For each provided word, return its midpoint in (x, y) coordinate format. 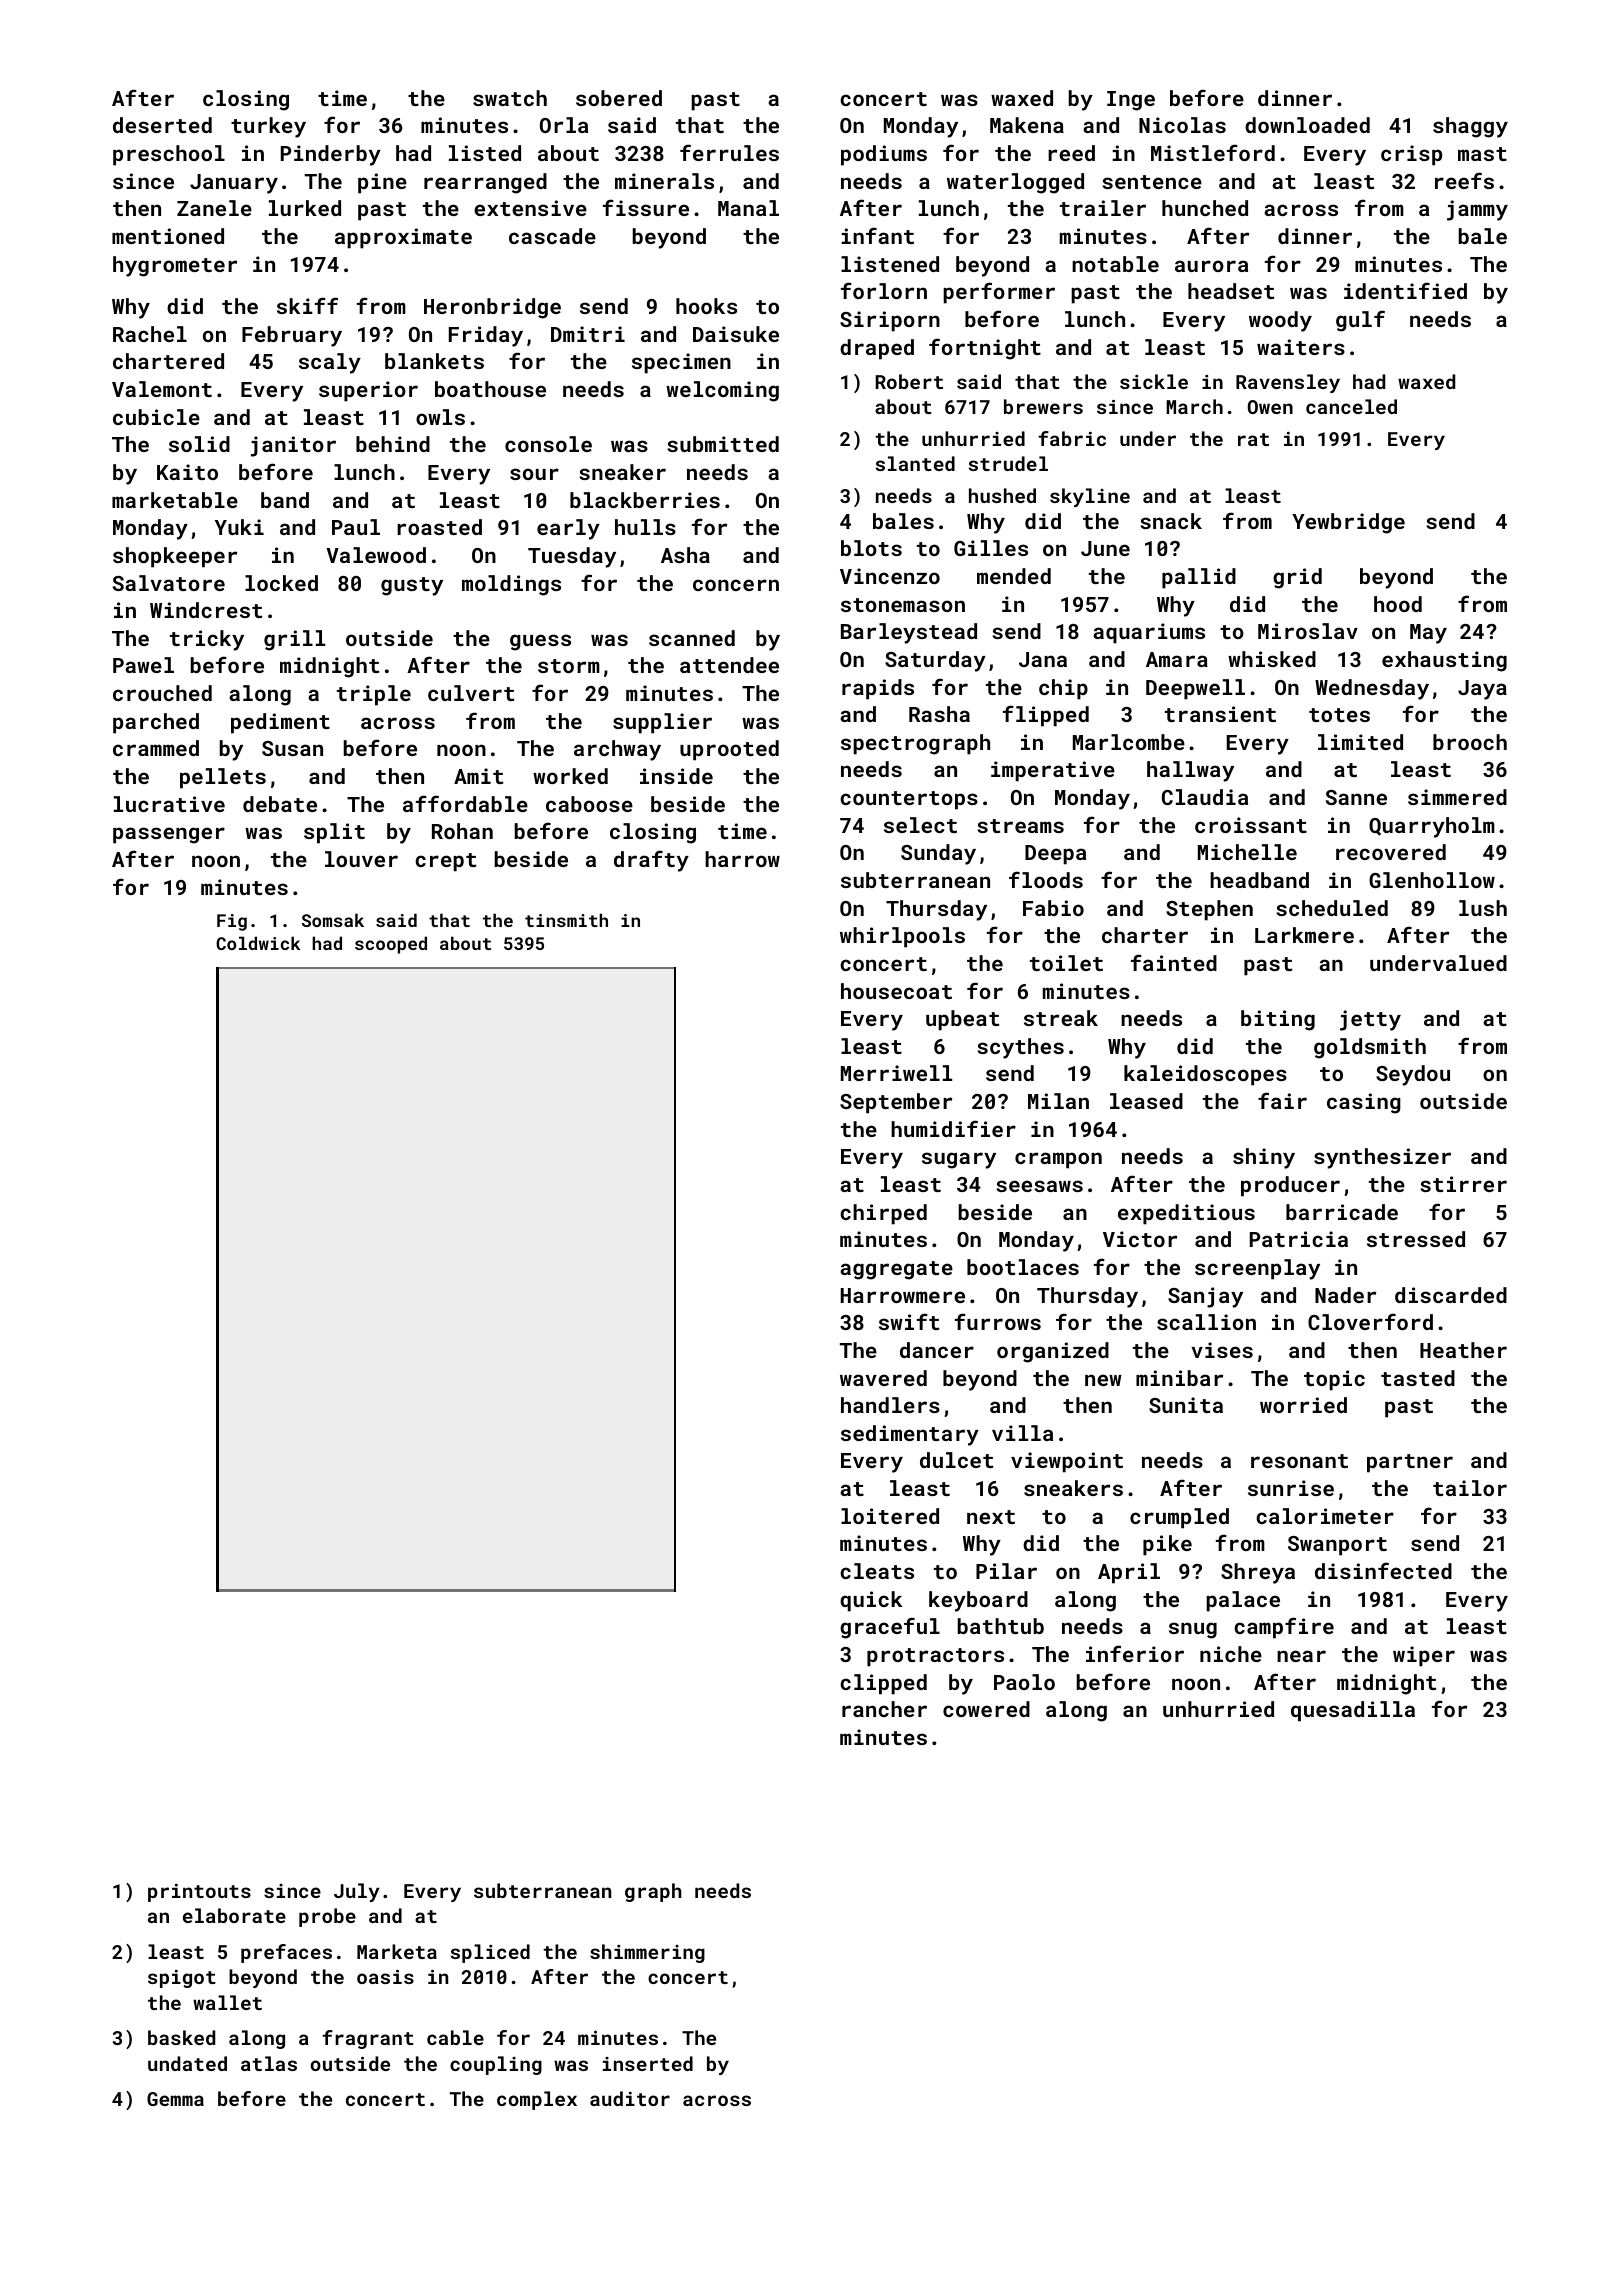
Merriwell (896, 1073)
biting (1278, 1020)
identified (1405, 290)
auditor (630, 2098)
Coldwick (258, 943)
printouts (199, 1893)
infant (877, 235)
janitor (293, 446)
